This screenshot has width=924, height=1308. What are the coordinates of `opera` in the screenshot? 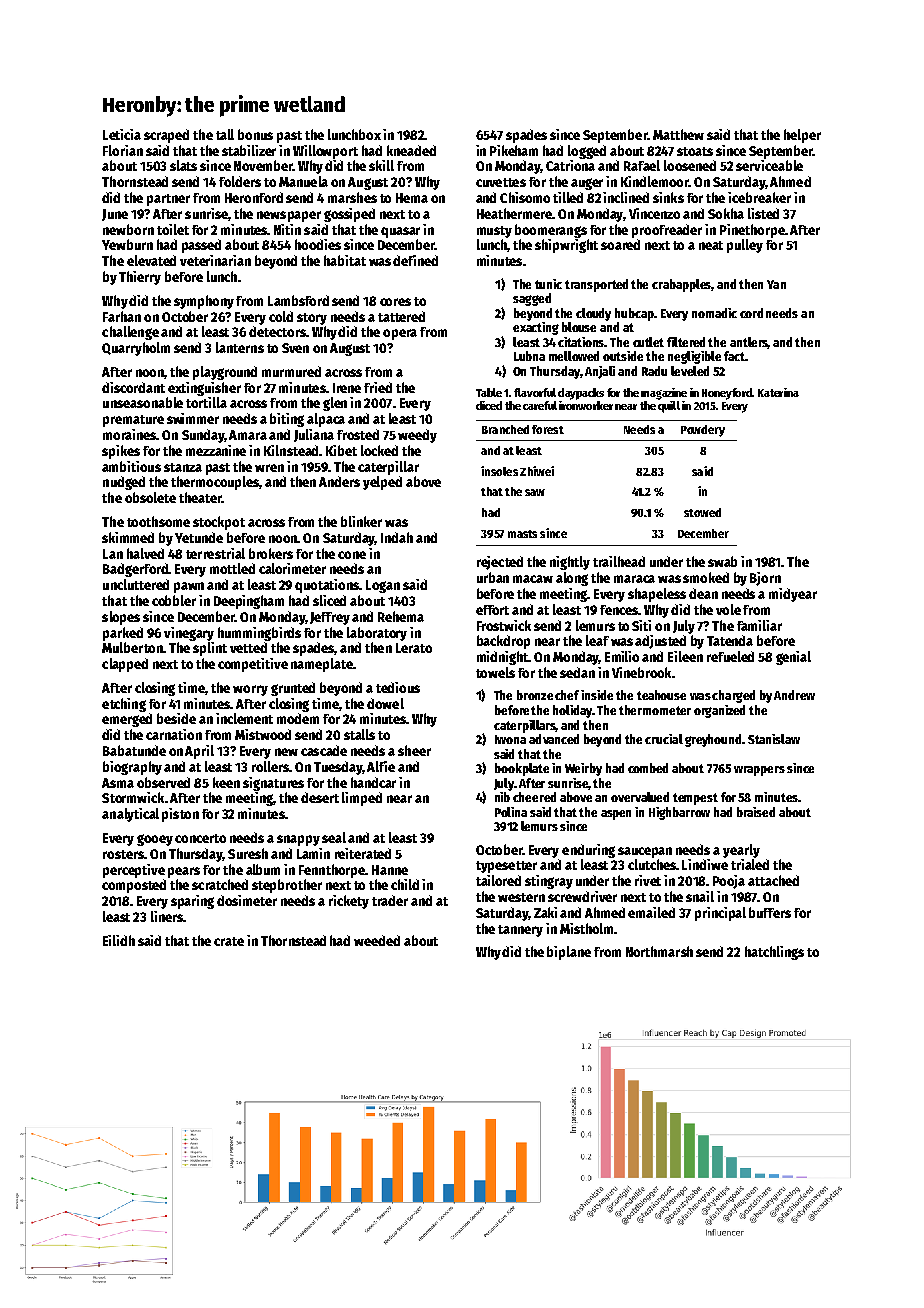 It's located at (400, 334).
